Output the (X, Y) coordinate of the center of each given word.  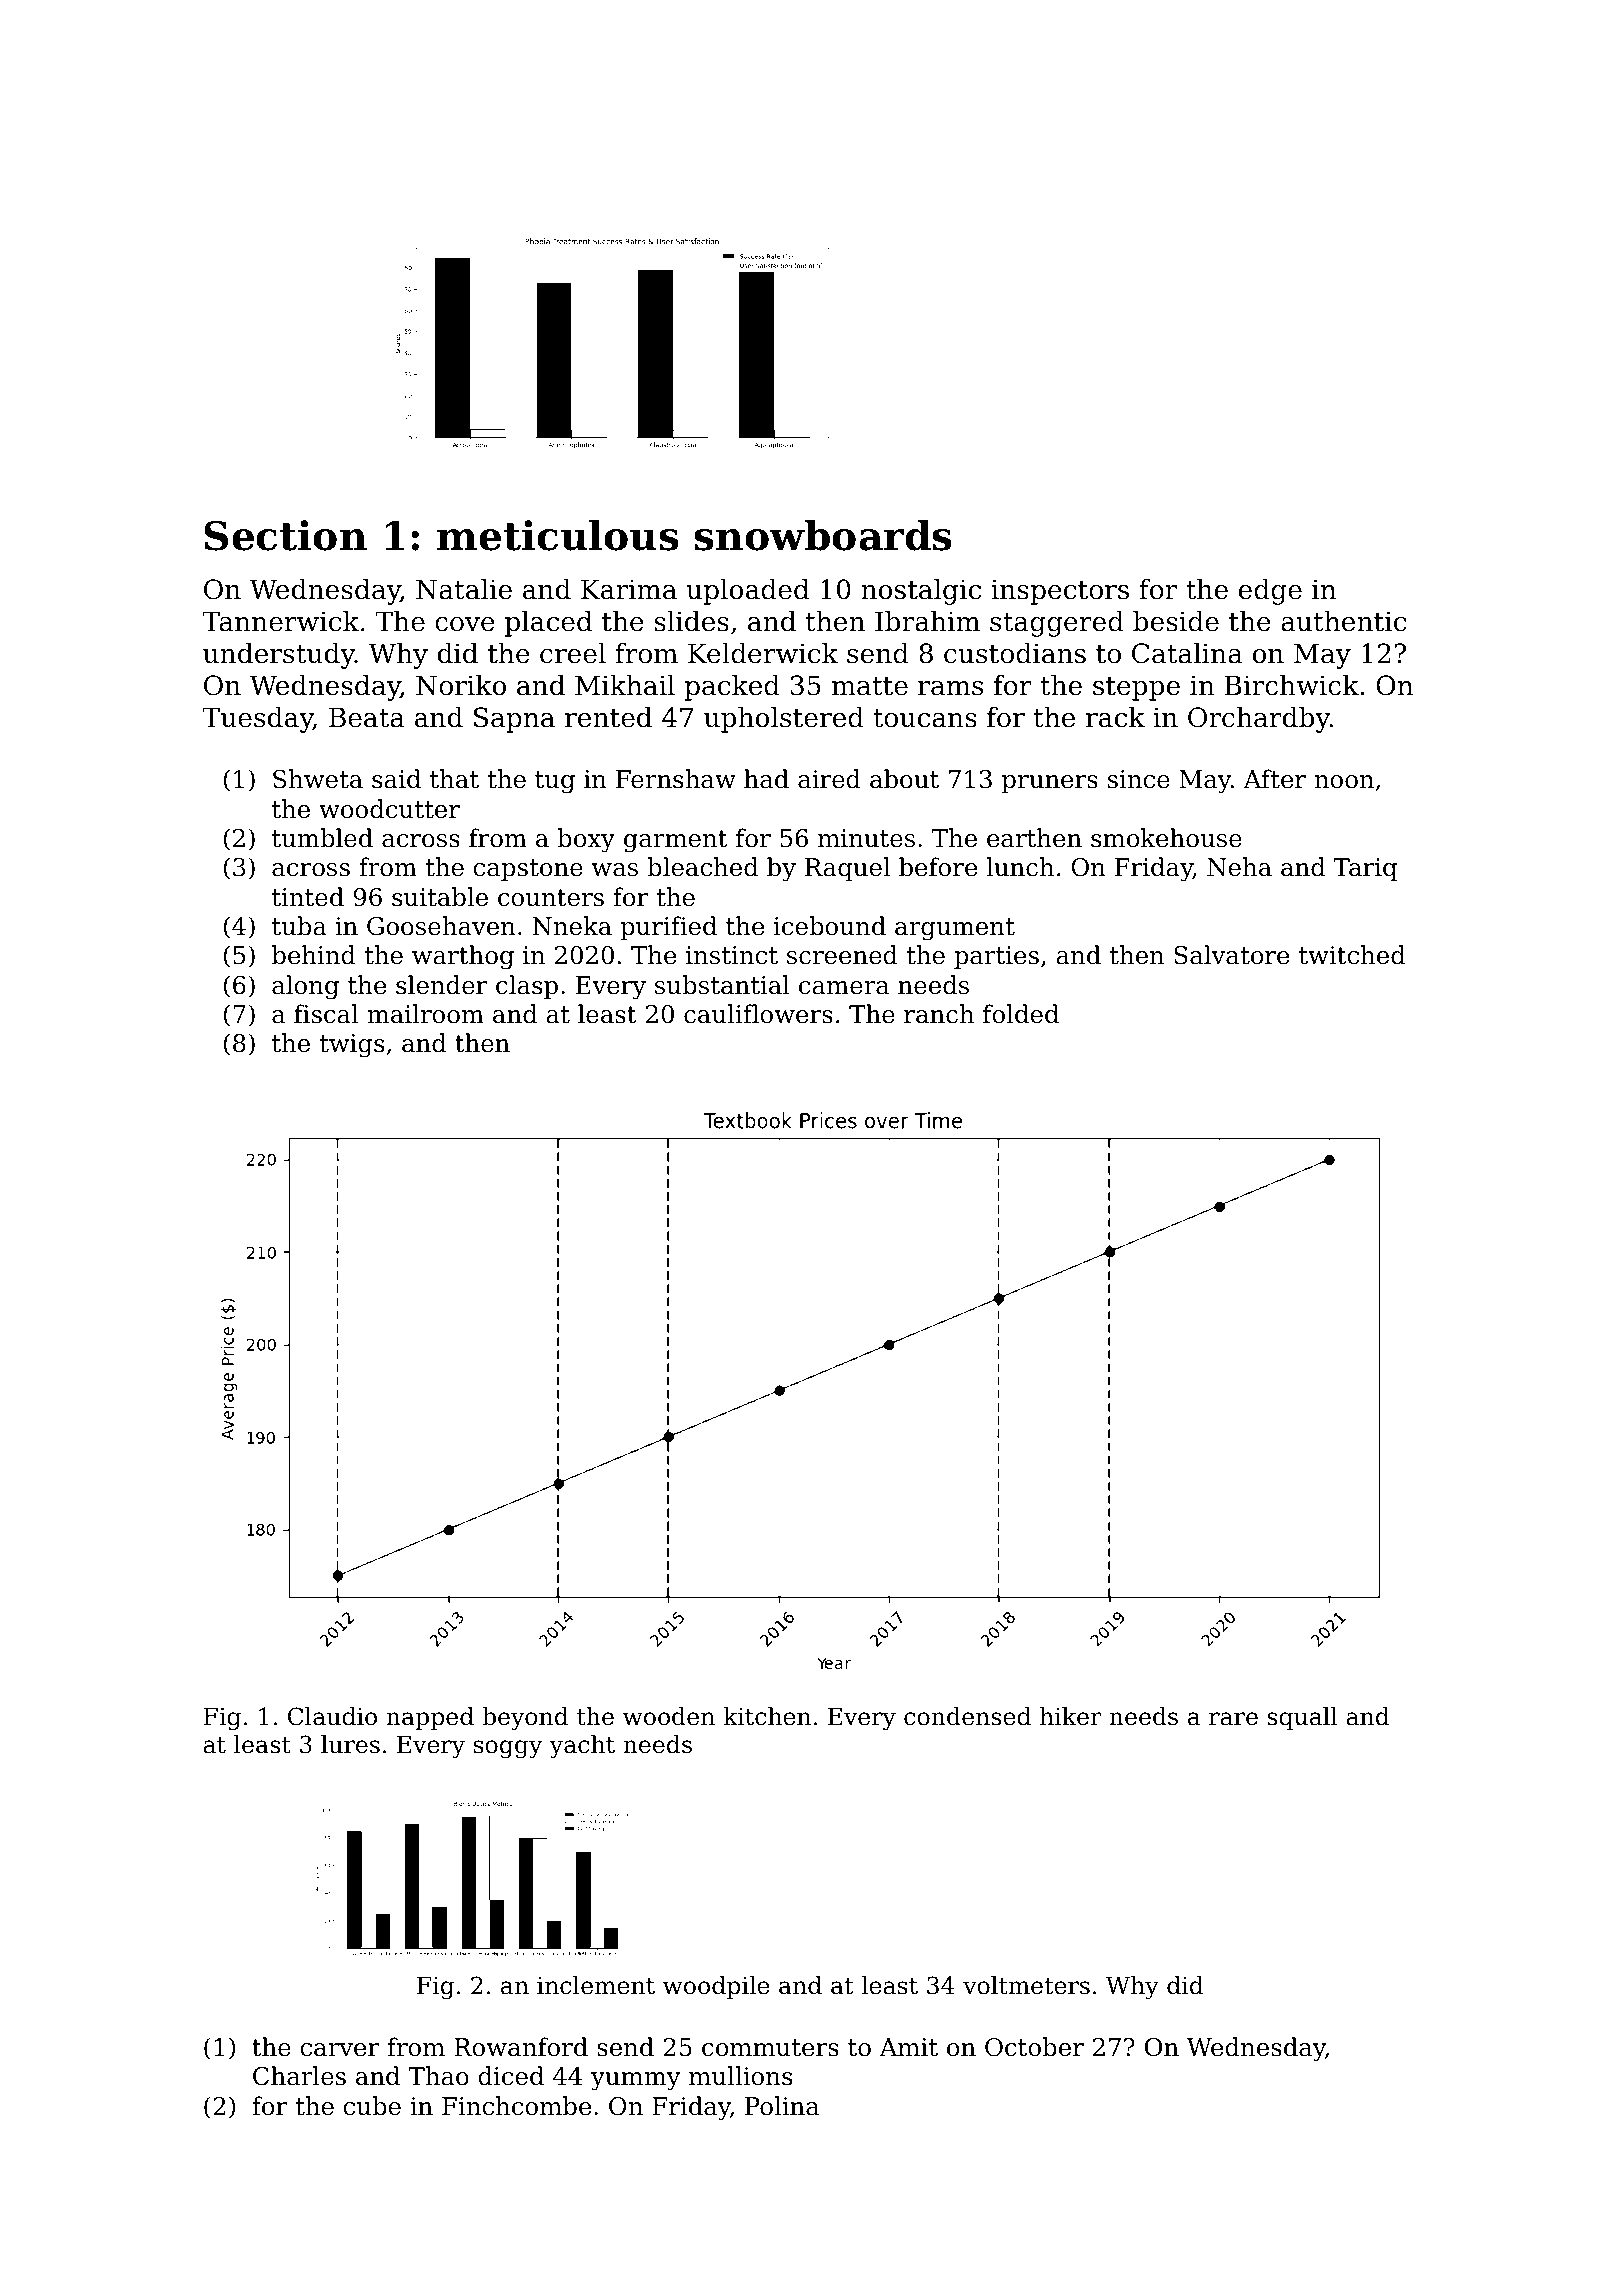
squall (1302, 1718)
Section (285, 535)
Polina (782, 2106)
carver (339, 2050)
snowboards (823, 535)
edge (1270, 592)
